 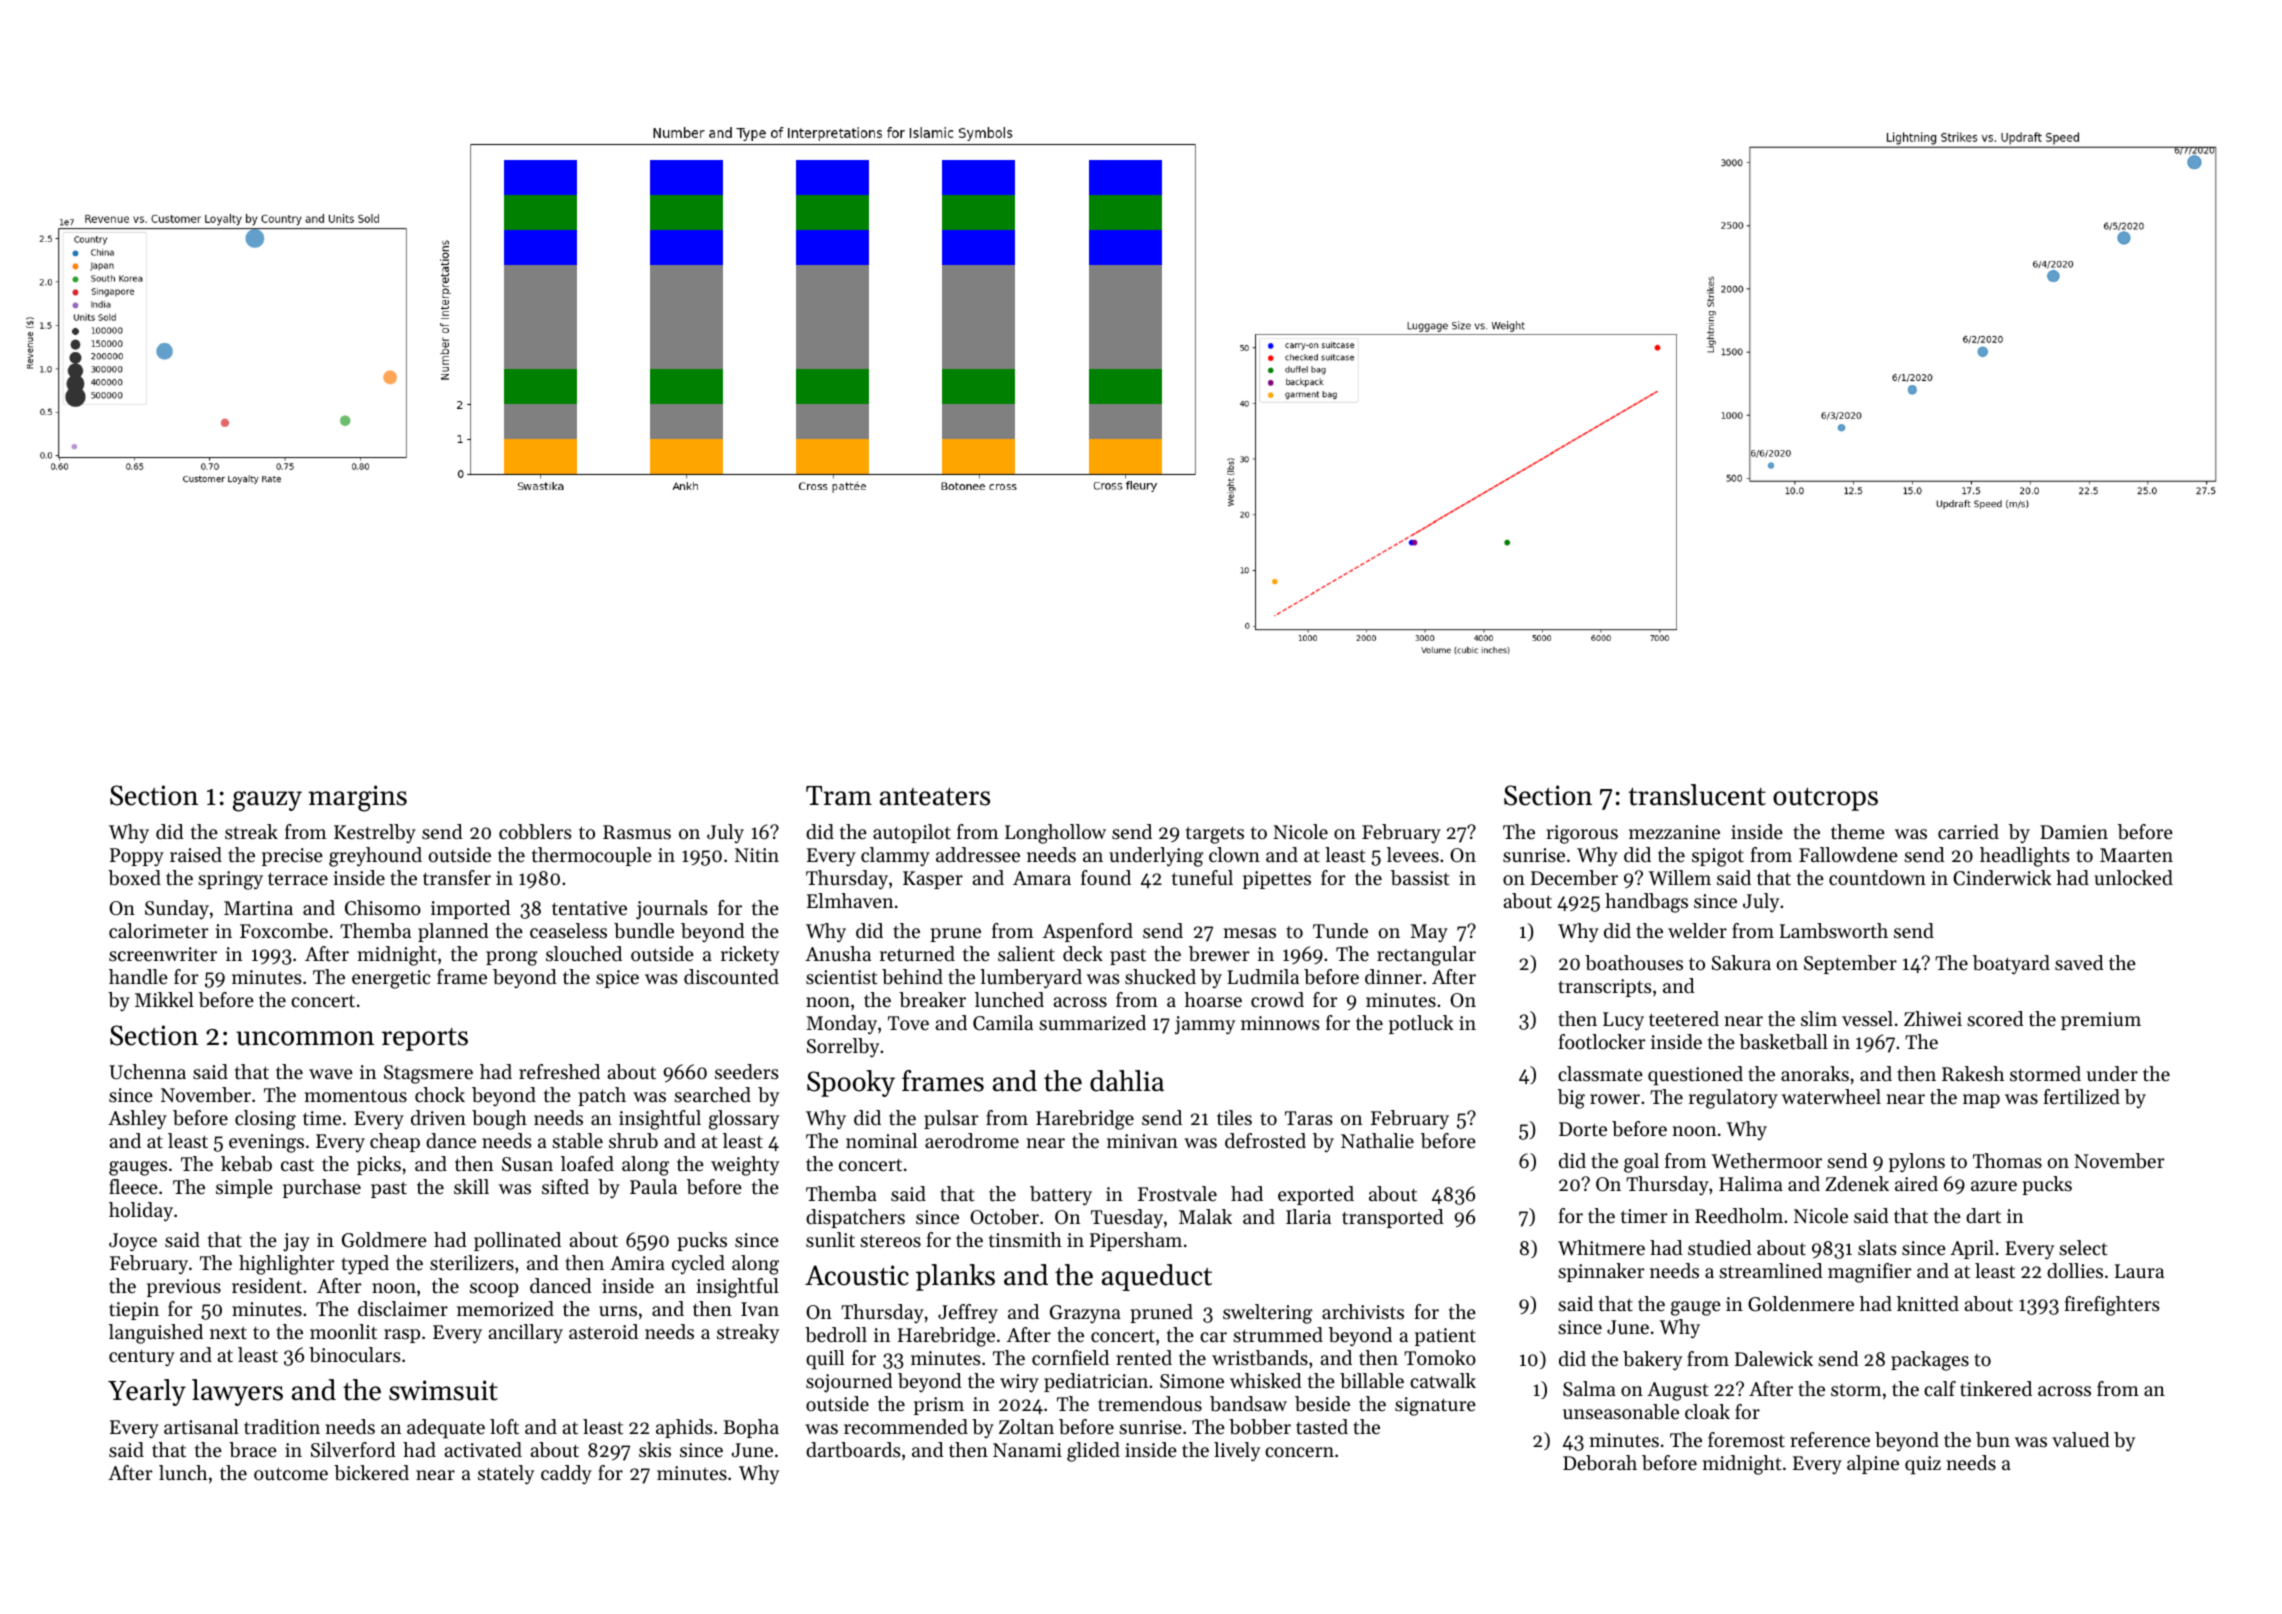 I want to click on azure, so click(x=1994, y=1186).
